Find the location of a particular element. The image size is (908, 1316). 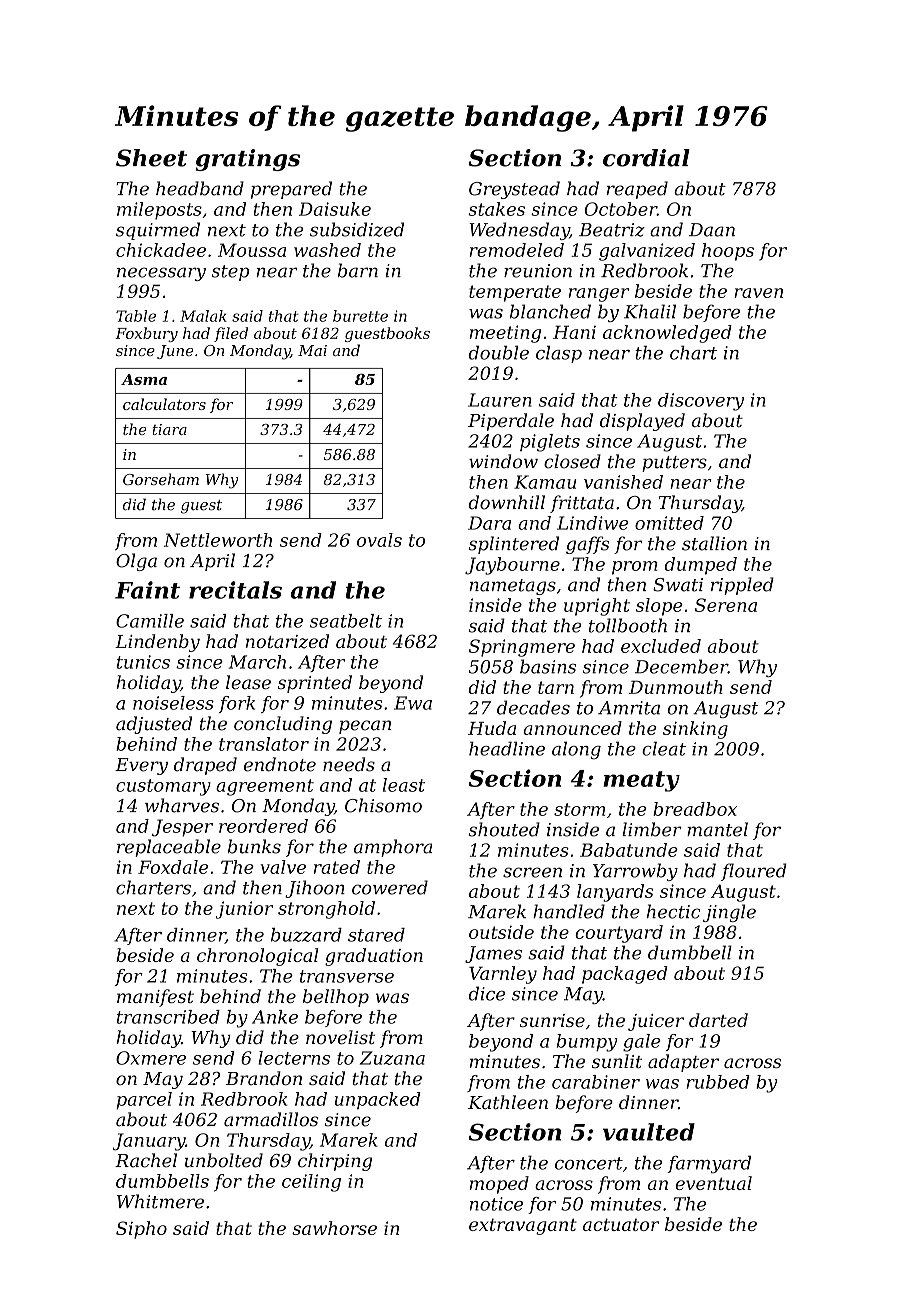

translator is located at coordinates (264, 744).
